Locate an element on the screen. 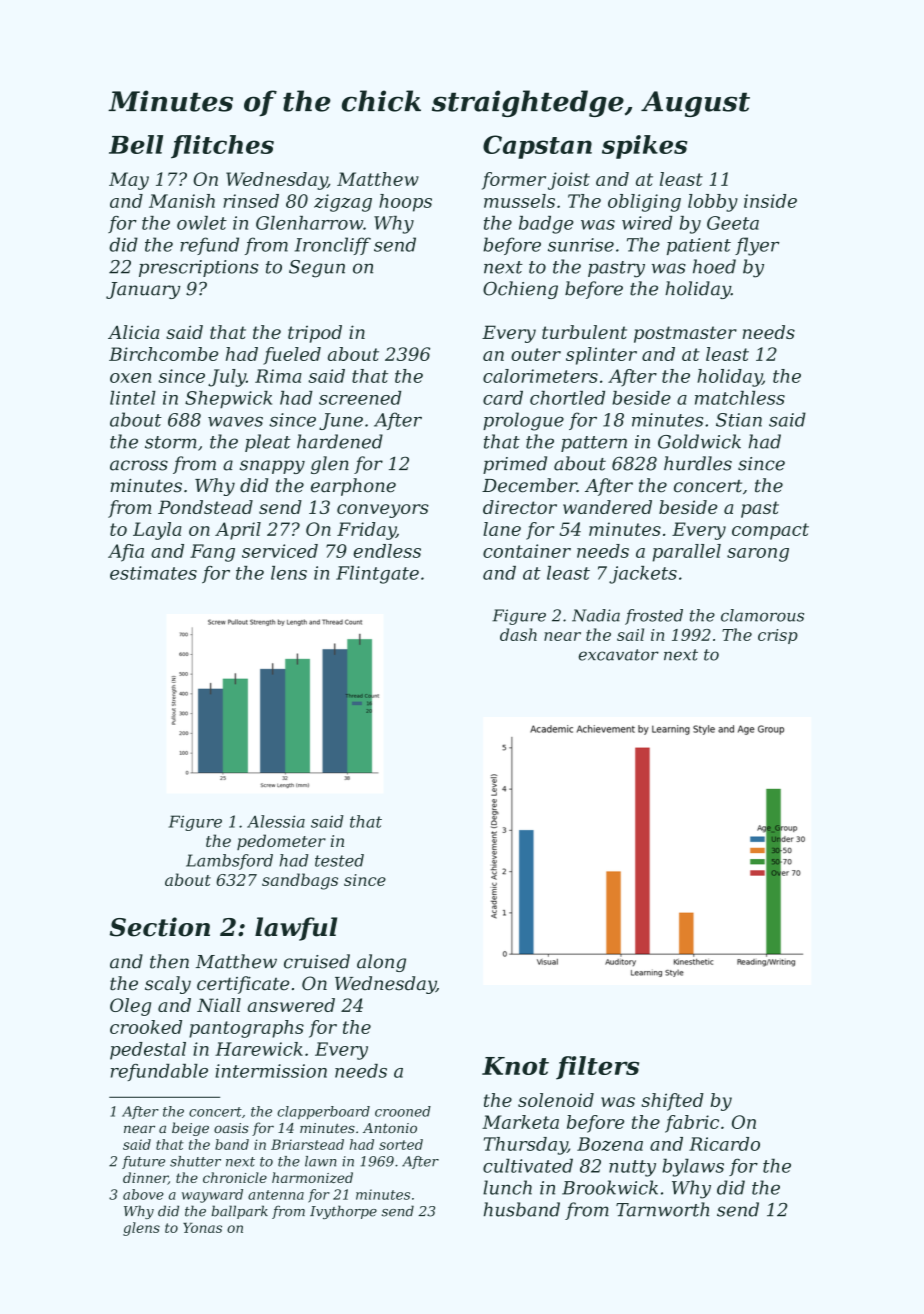  crisp is located at coordinates (778, 636).
